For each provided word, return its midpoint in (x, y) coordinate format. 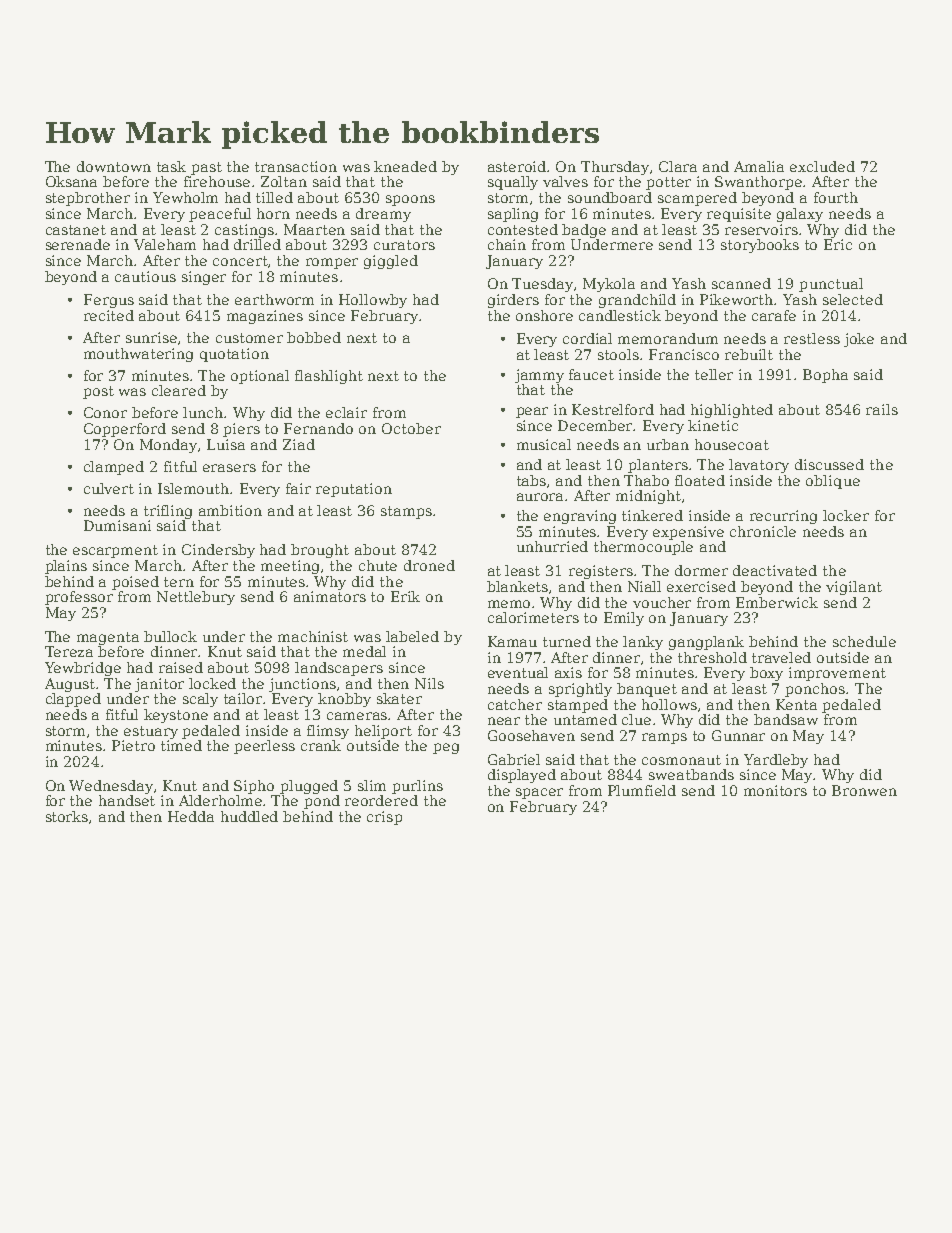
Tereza (69, 651)
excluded (822, 166)
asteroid (518, 166)
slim (372, 785)
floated (700, 480)
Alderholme (221, 800)
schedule (864, 641)
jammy (539, 376)
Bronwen (864, 790)
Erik (405, 596)
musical (544, 444)
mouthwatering (138, 355)
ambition (230, 510)
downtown (114, 166)
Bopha (825, 376)
